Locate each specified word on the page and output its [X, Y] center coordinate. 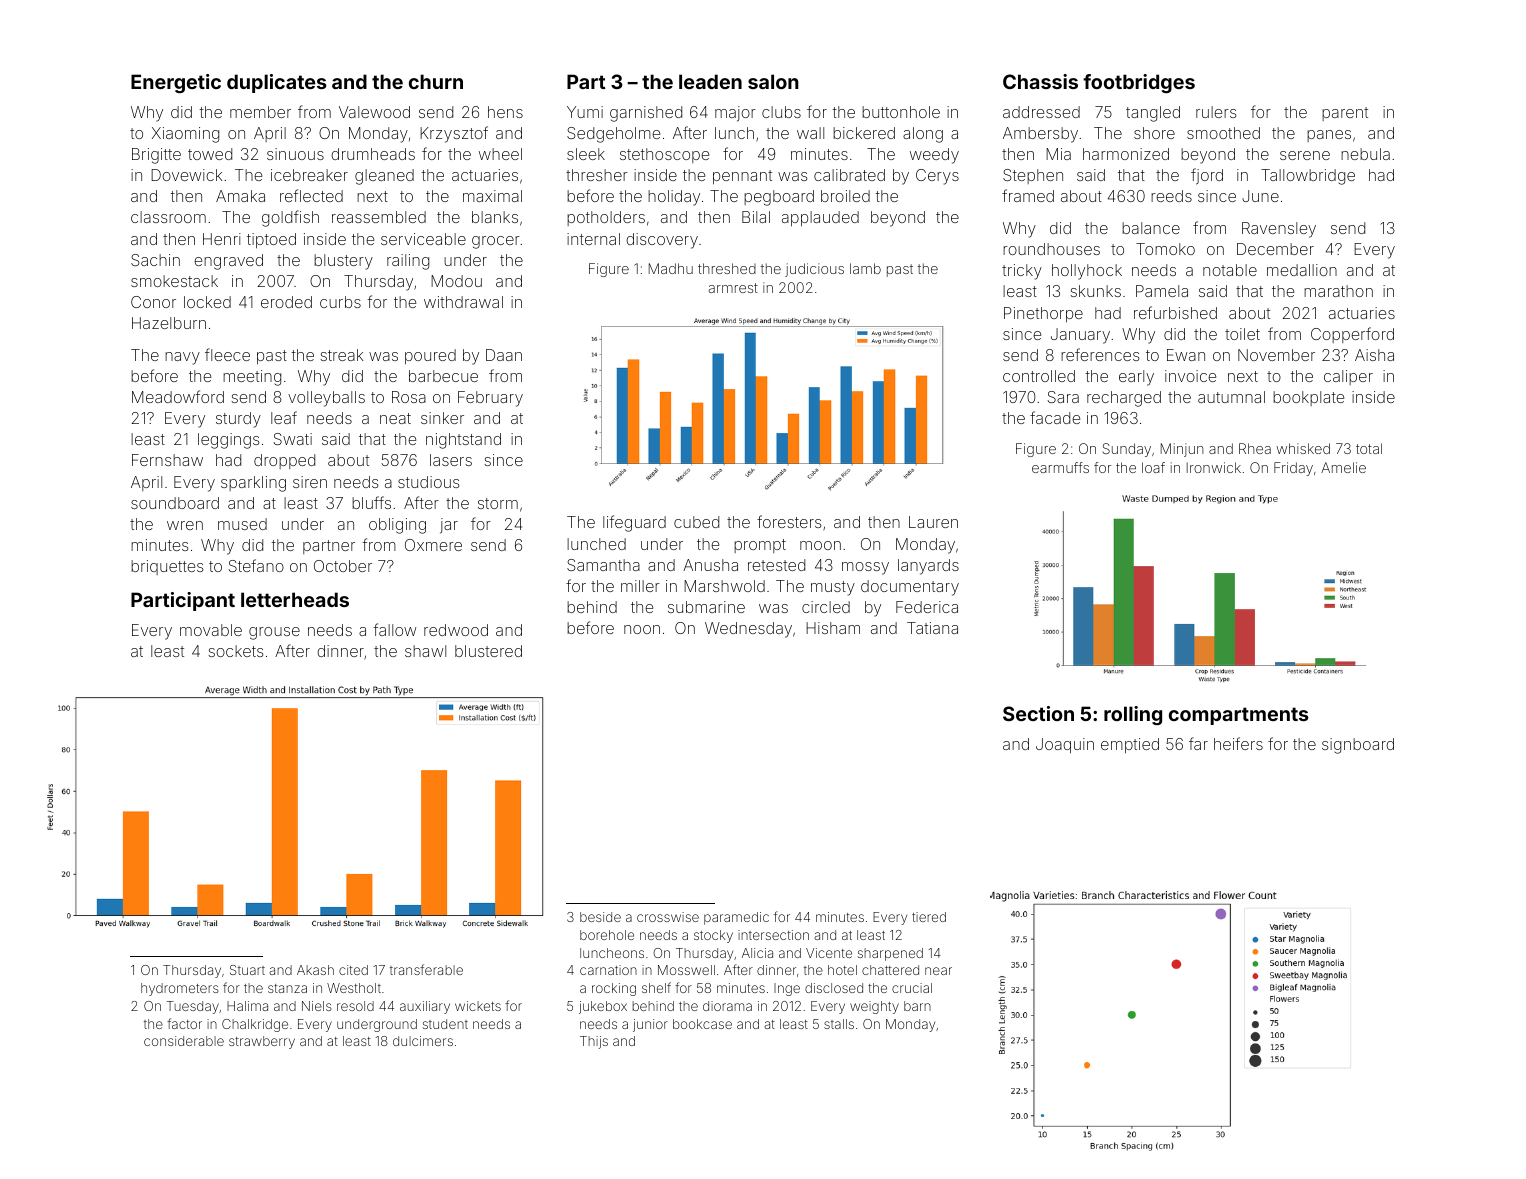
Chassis [1040, 81]
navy [182, 358]
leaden [710, 81]
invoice [1190, 376]
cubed [696, 522]
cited [353, 970]
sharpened [890, 954]
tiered [929, 917]
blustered [488, 651]
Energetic [176, 83]
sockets [236, 651]
